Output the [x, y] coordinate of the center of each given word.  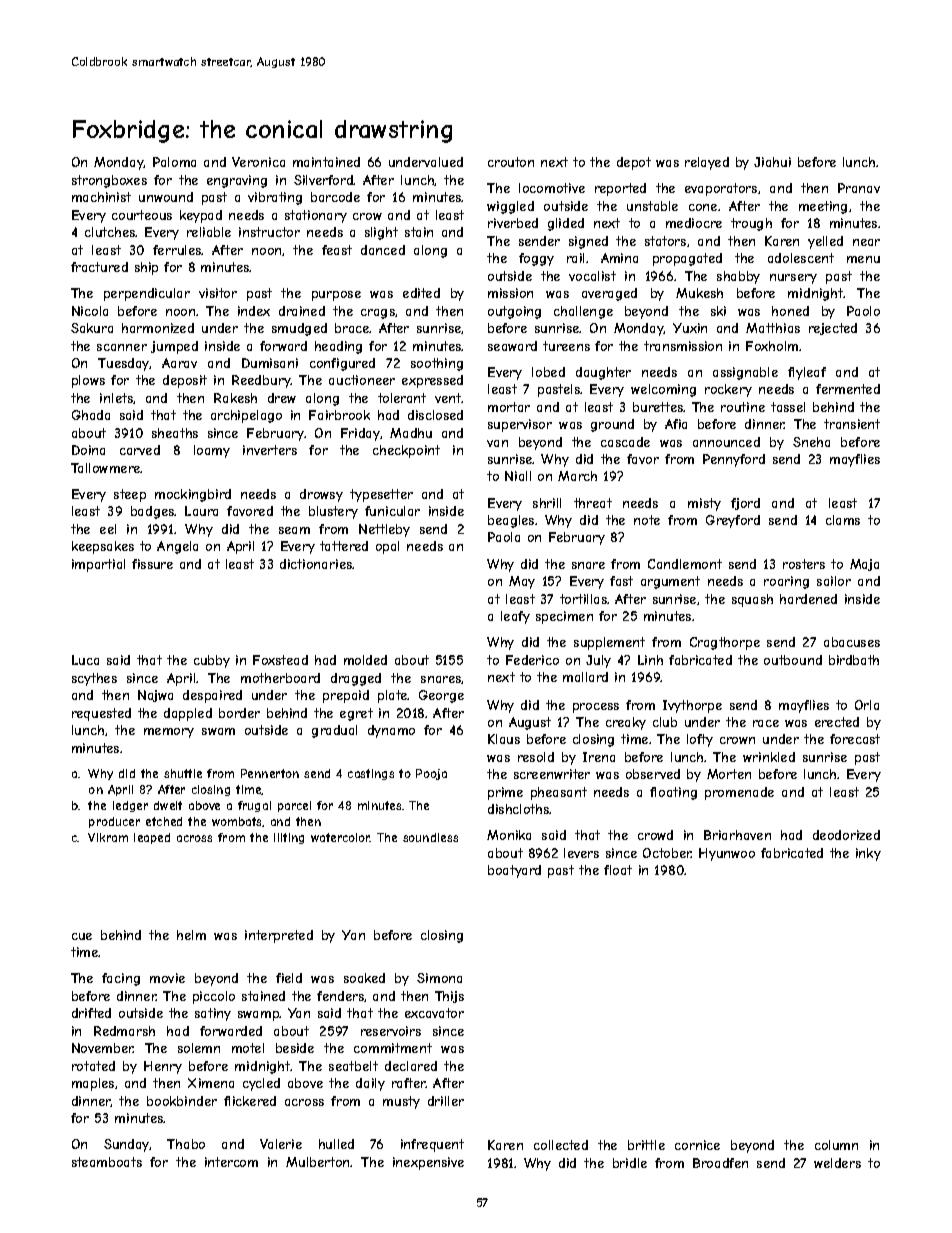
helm [191, 935]
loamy [212, 451]
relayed [707, 163]
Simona [439, 978]
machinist [101, 197]
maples [93, 1084]
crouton [511, 162]
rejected [833, 329]
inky [868, 854]
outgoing [514, 312]
